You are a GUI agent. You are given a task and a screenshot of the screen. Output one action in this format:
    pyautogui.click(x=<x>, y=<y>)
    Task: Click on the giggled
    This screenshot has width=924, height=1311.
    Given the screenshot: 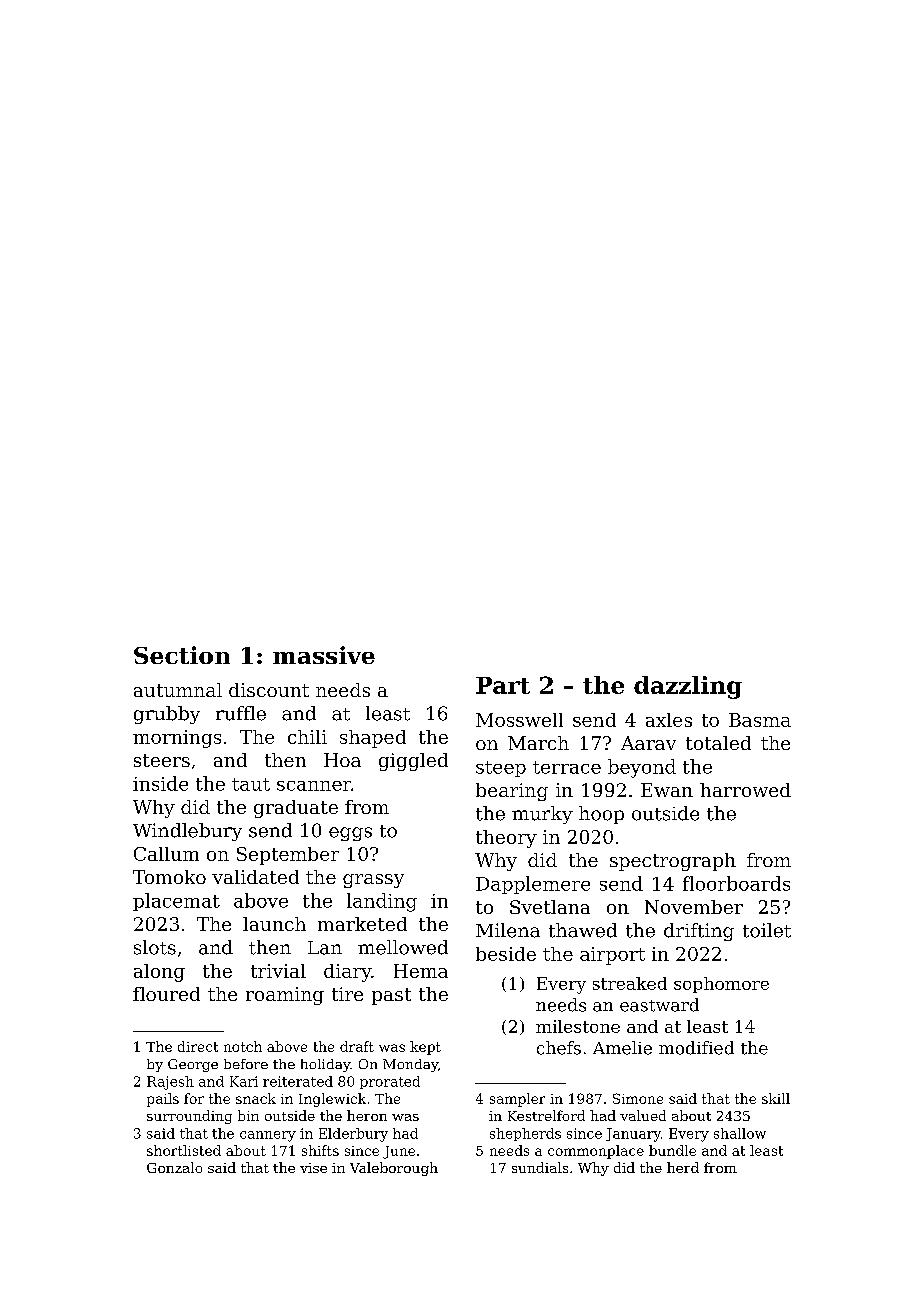 What is the action you would take?
    pyautogui.click(x=413, y=762)
